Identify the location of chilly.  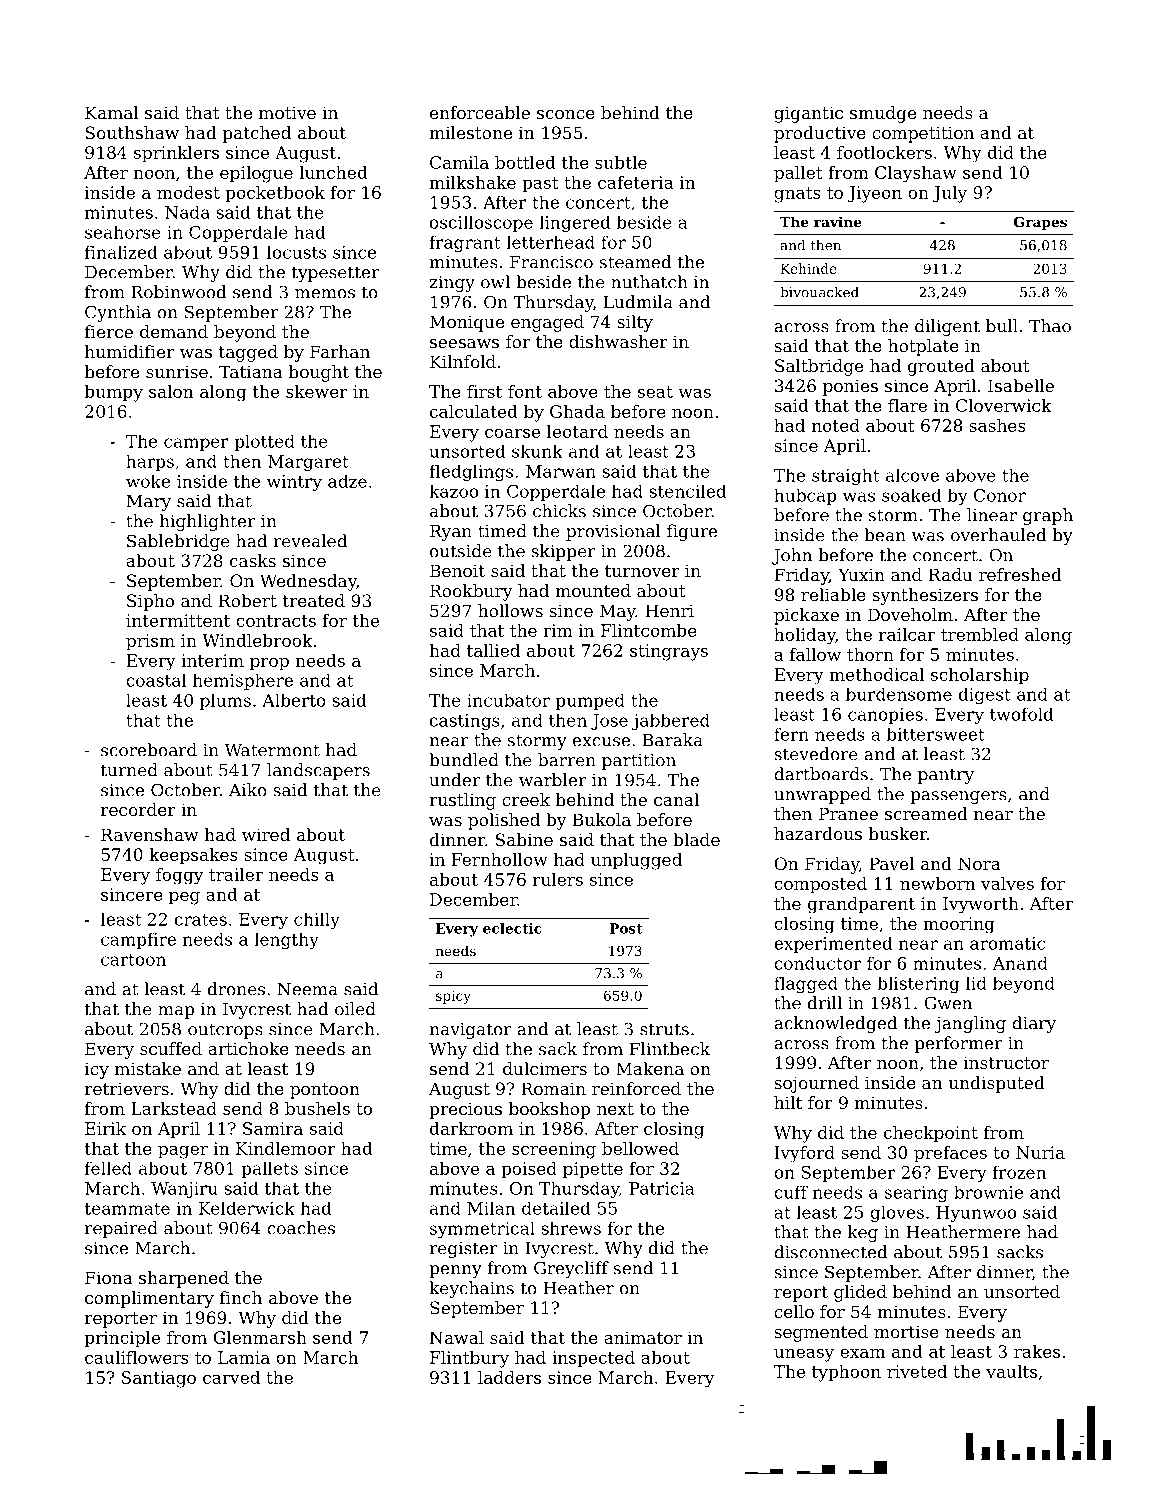
(317, 921).
